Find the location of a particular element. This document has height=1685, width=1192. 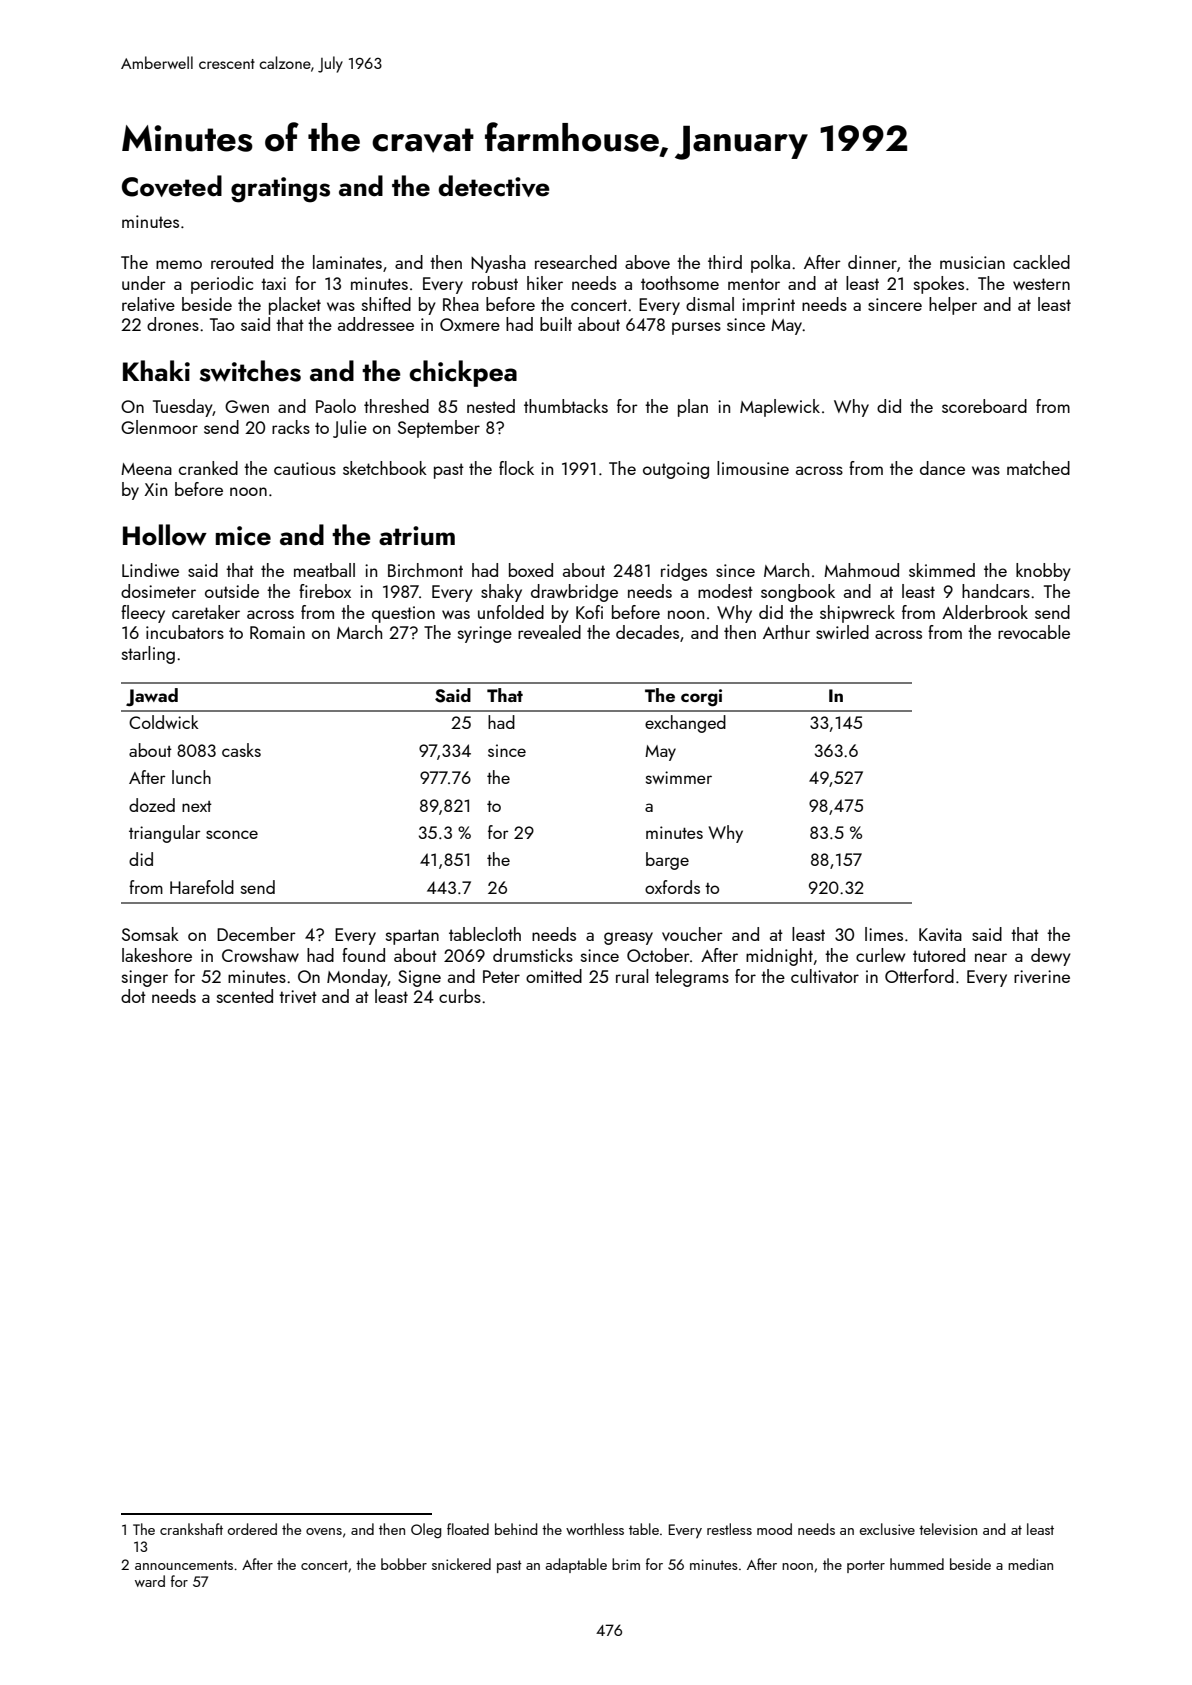

cackled is located at coordinates (1041, 262).
